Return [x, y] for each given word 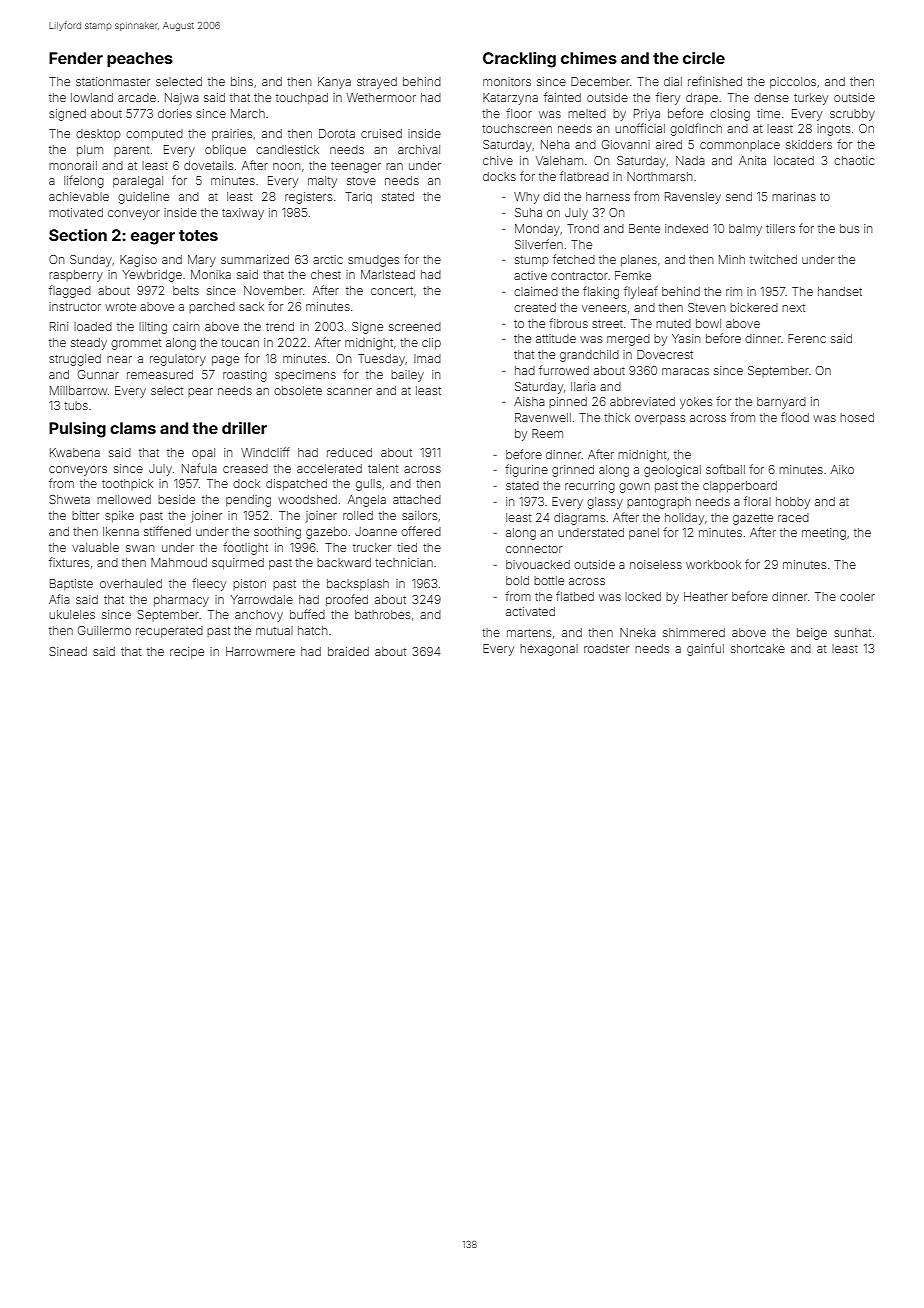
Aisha [529, 401]
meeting [824, 534]
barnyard [781, 403]
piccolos [793, 83]
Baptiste [71, 585]
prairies [232, 135]
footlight [245, 548]
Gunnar [98, 374]
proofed [347, 600]
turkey [811, 99]
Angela [367, 501]
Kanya [334, 83]
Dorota [337, 133]
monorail [73, 165]
